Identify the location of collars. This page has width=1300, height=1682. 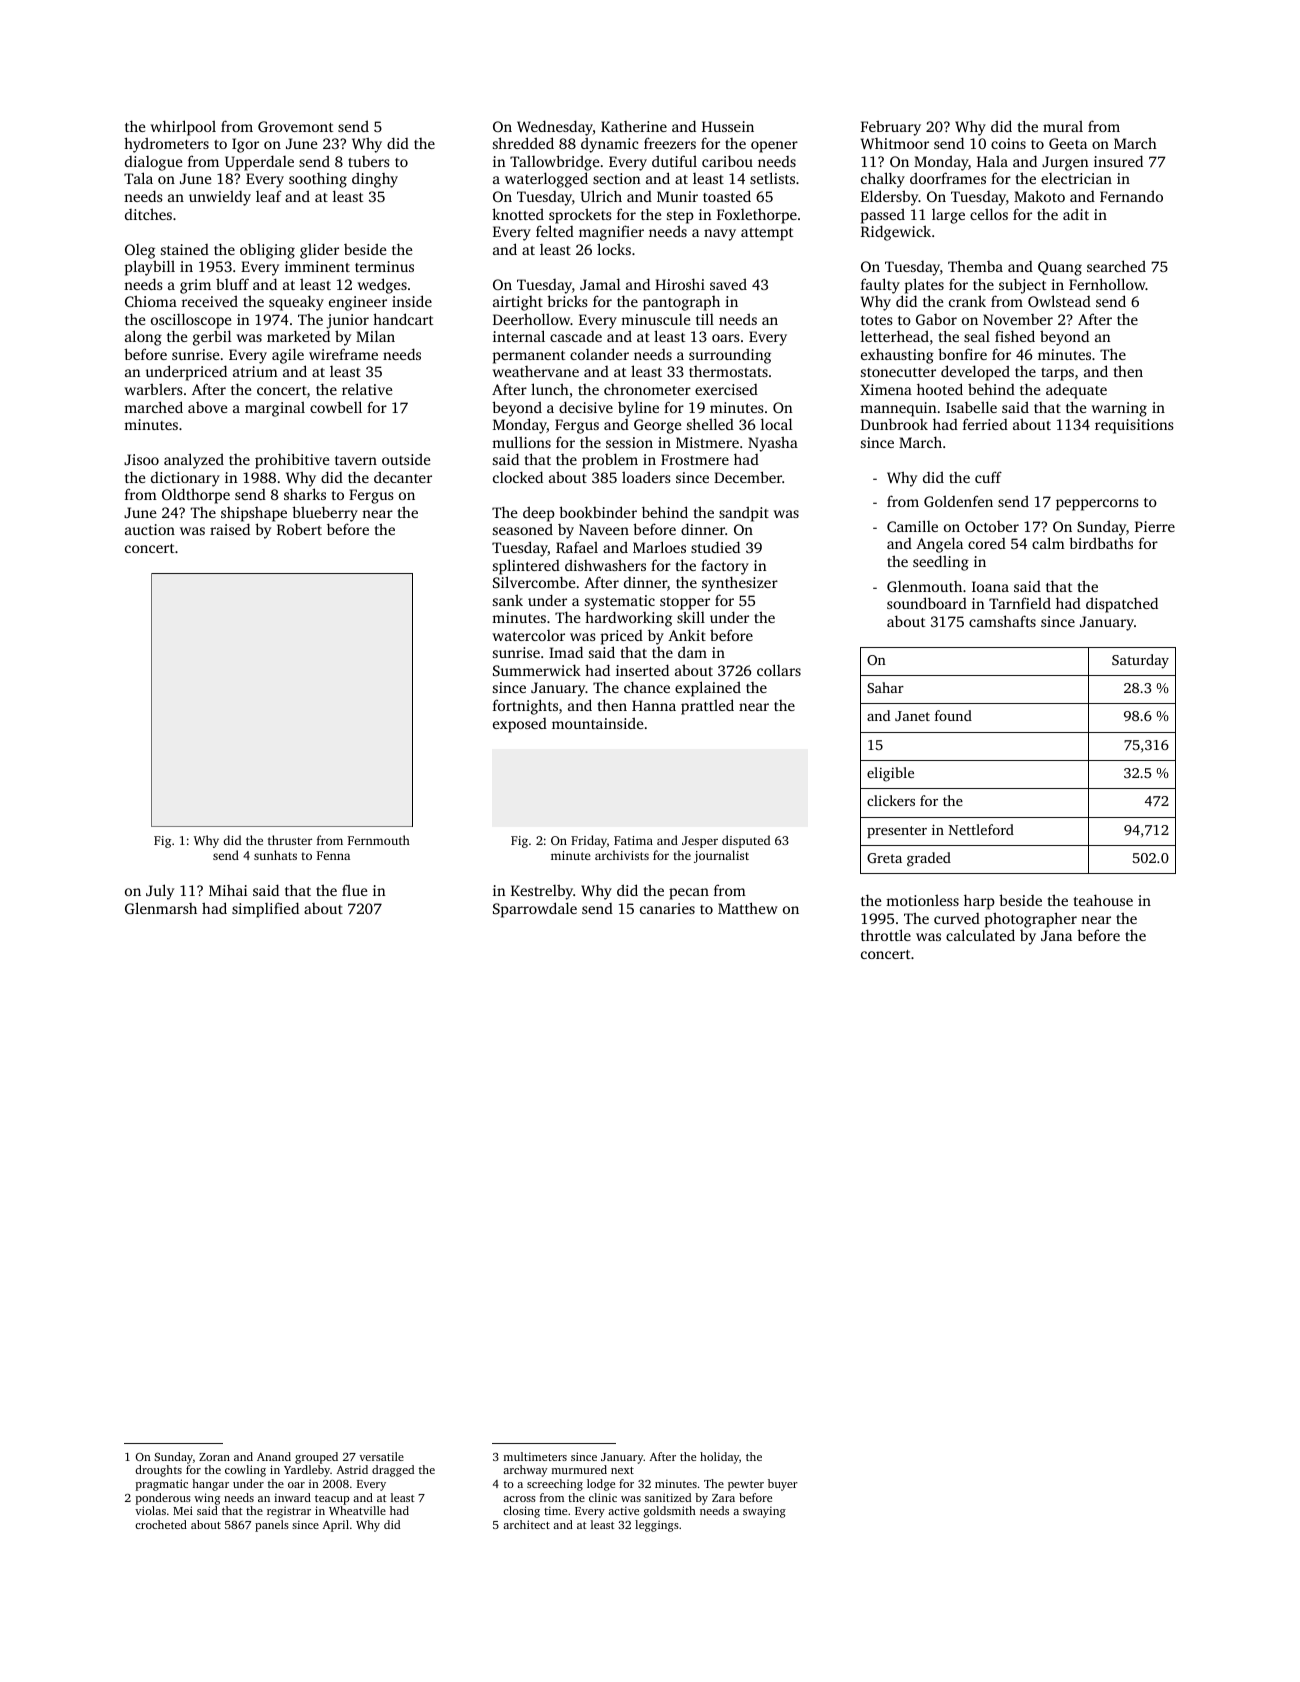
(779, 670).
